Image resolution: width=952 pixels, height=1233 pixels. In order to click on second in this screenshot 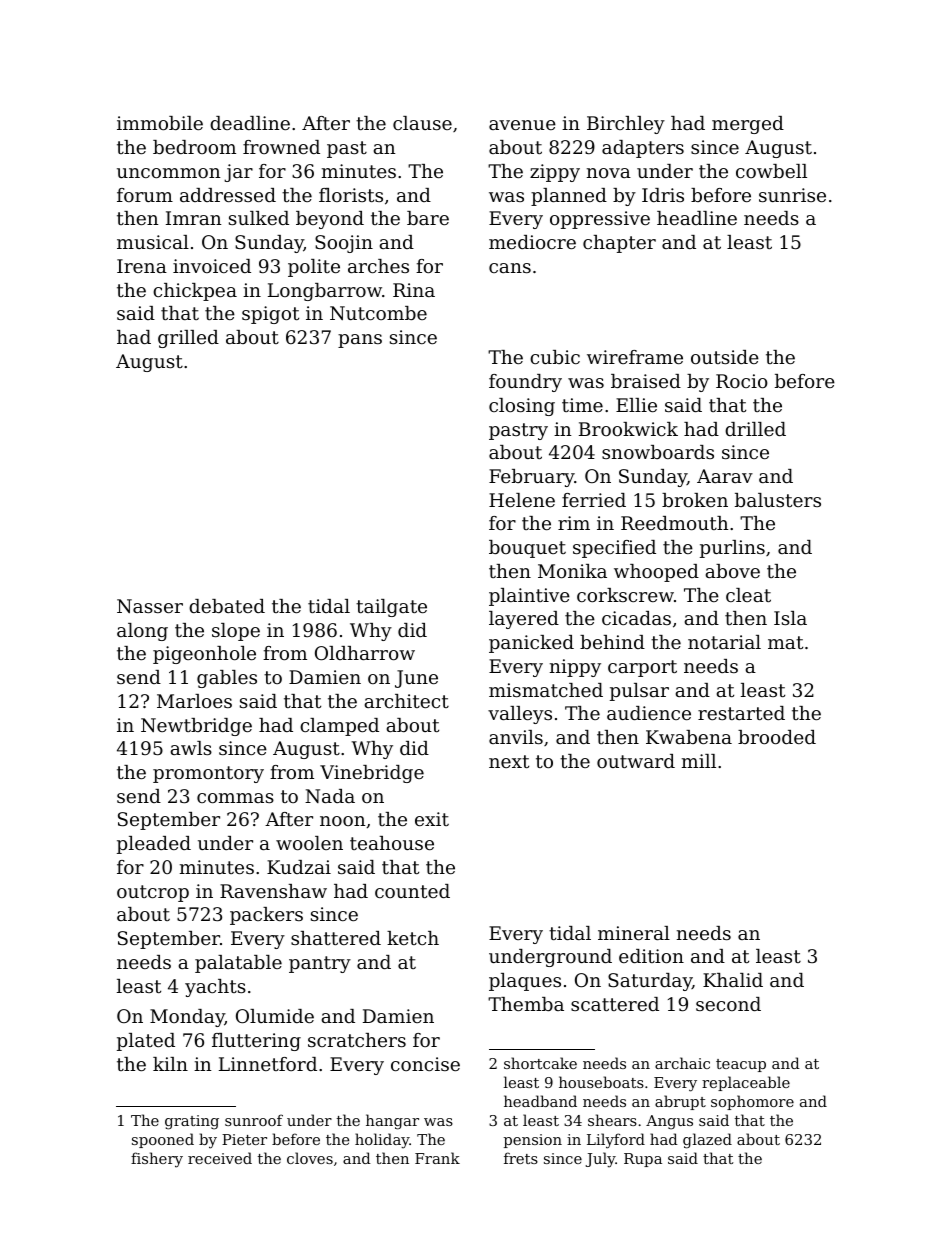, I will do `click(728, 1004)`.
